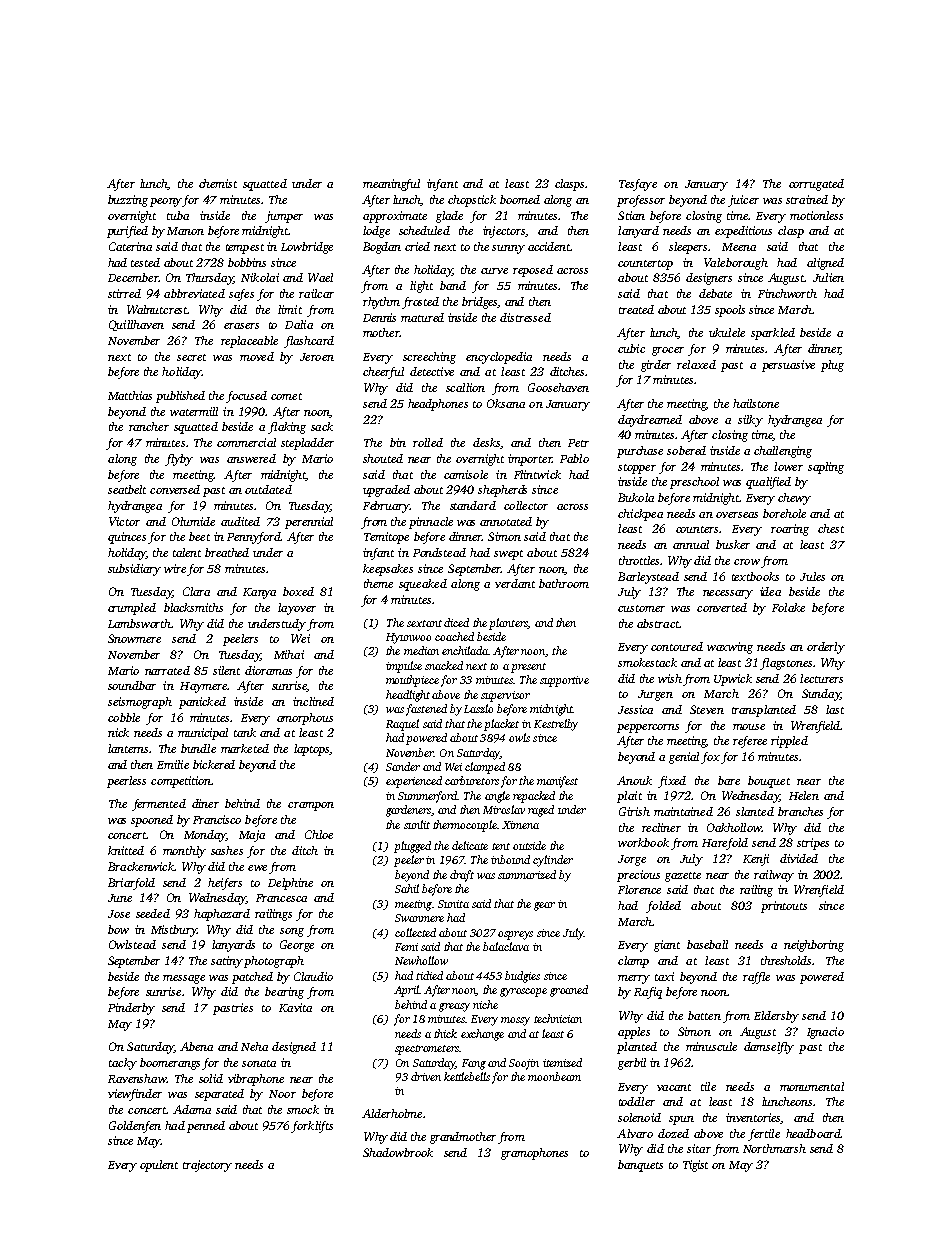 This document has width=952, height=1233. What do you see at coordinates (544, 906) in the document?
I see `gear` at bounding box center [544, 906].
